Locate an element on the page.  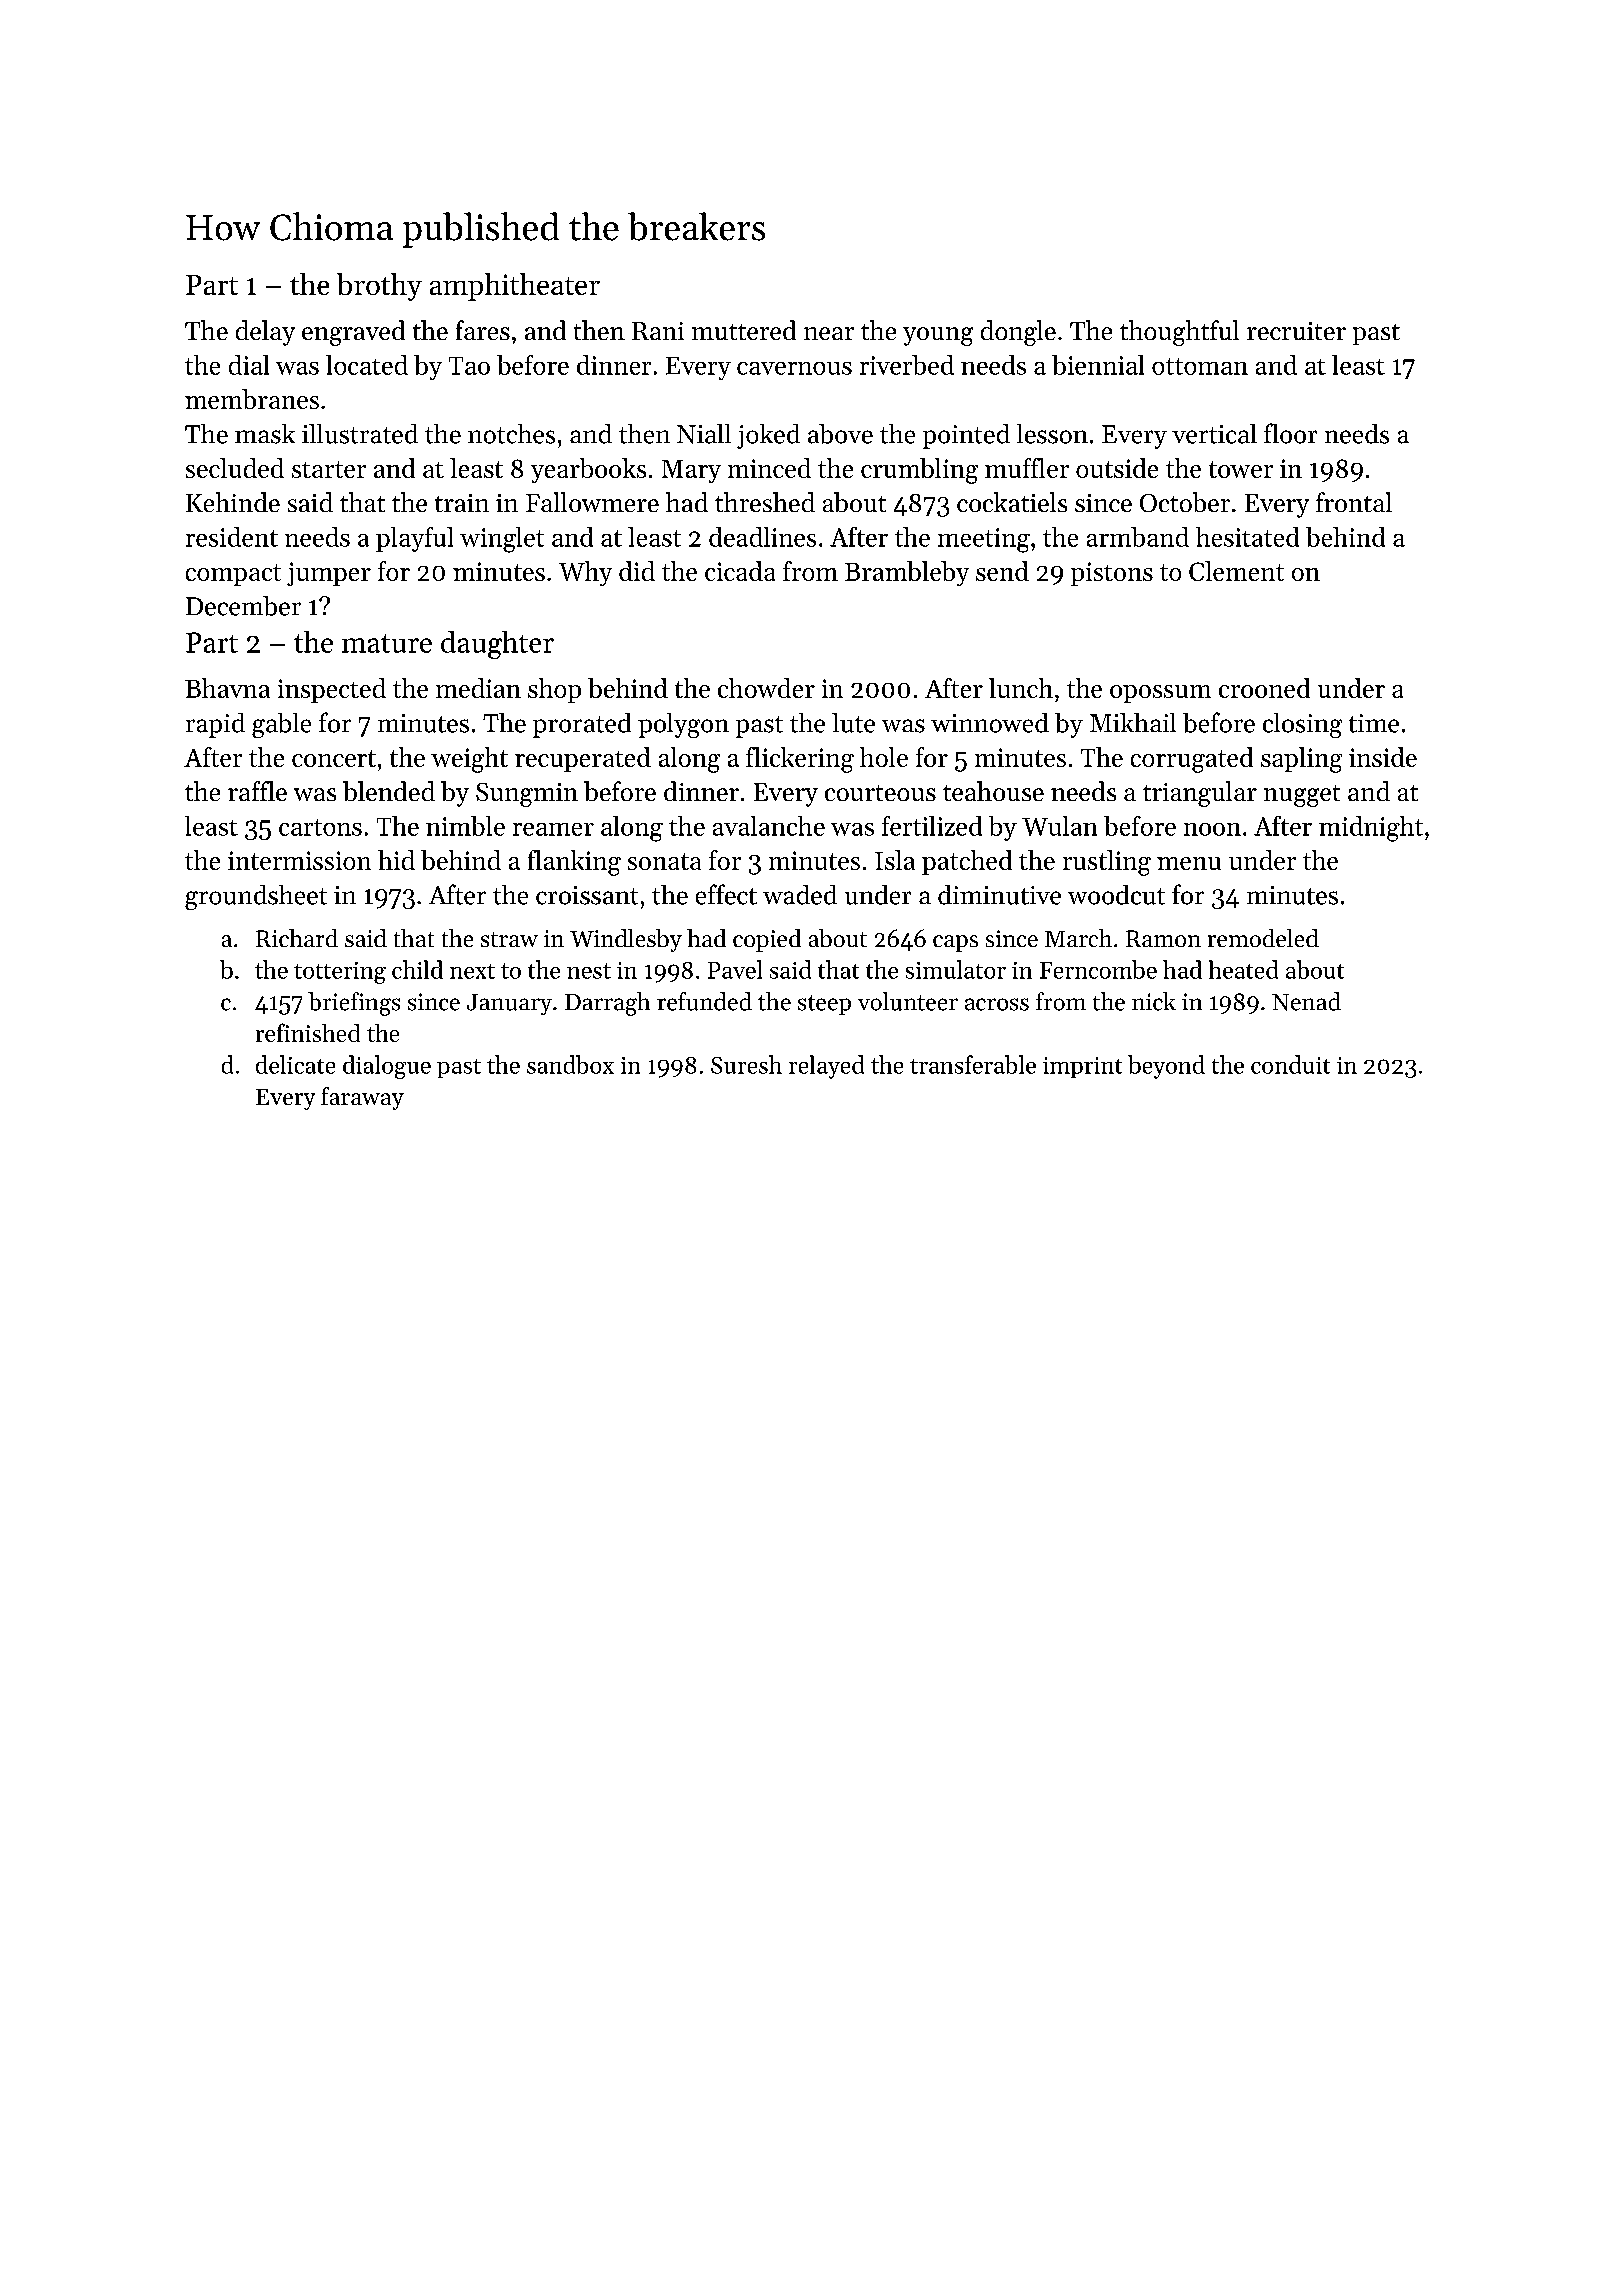
closing is located at coordinates (1302, 725).
